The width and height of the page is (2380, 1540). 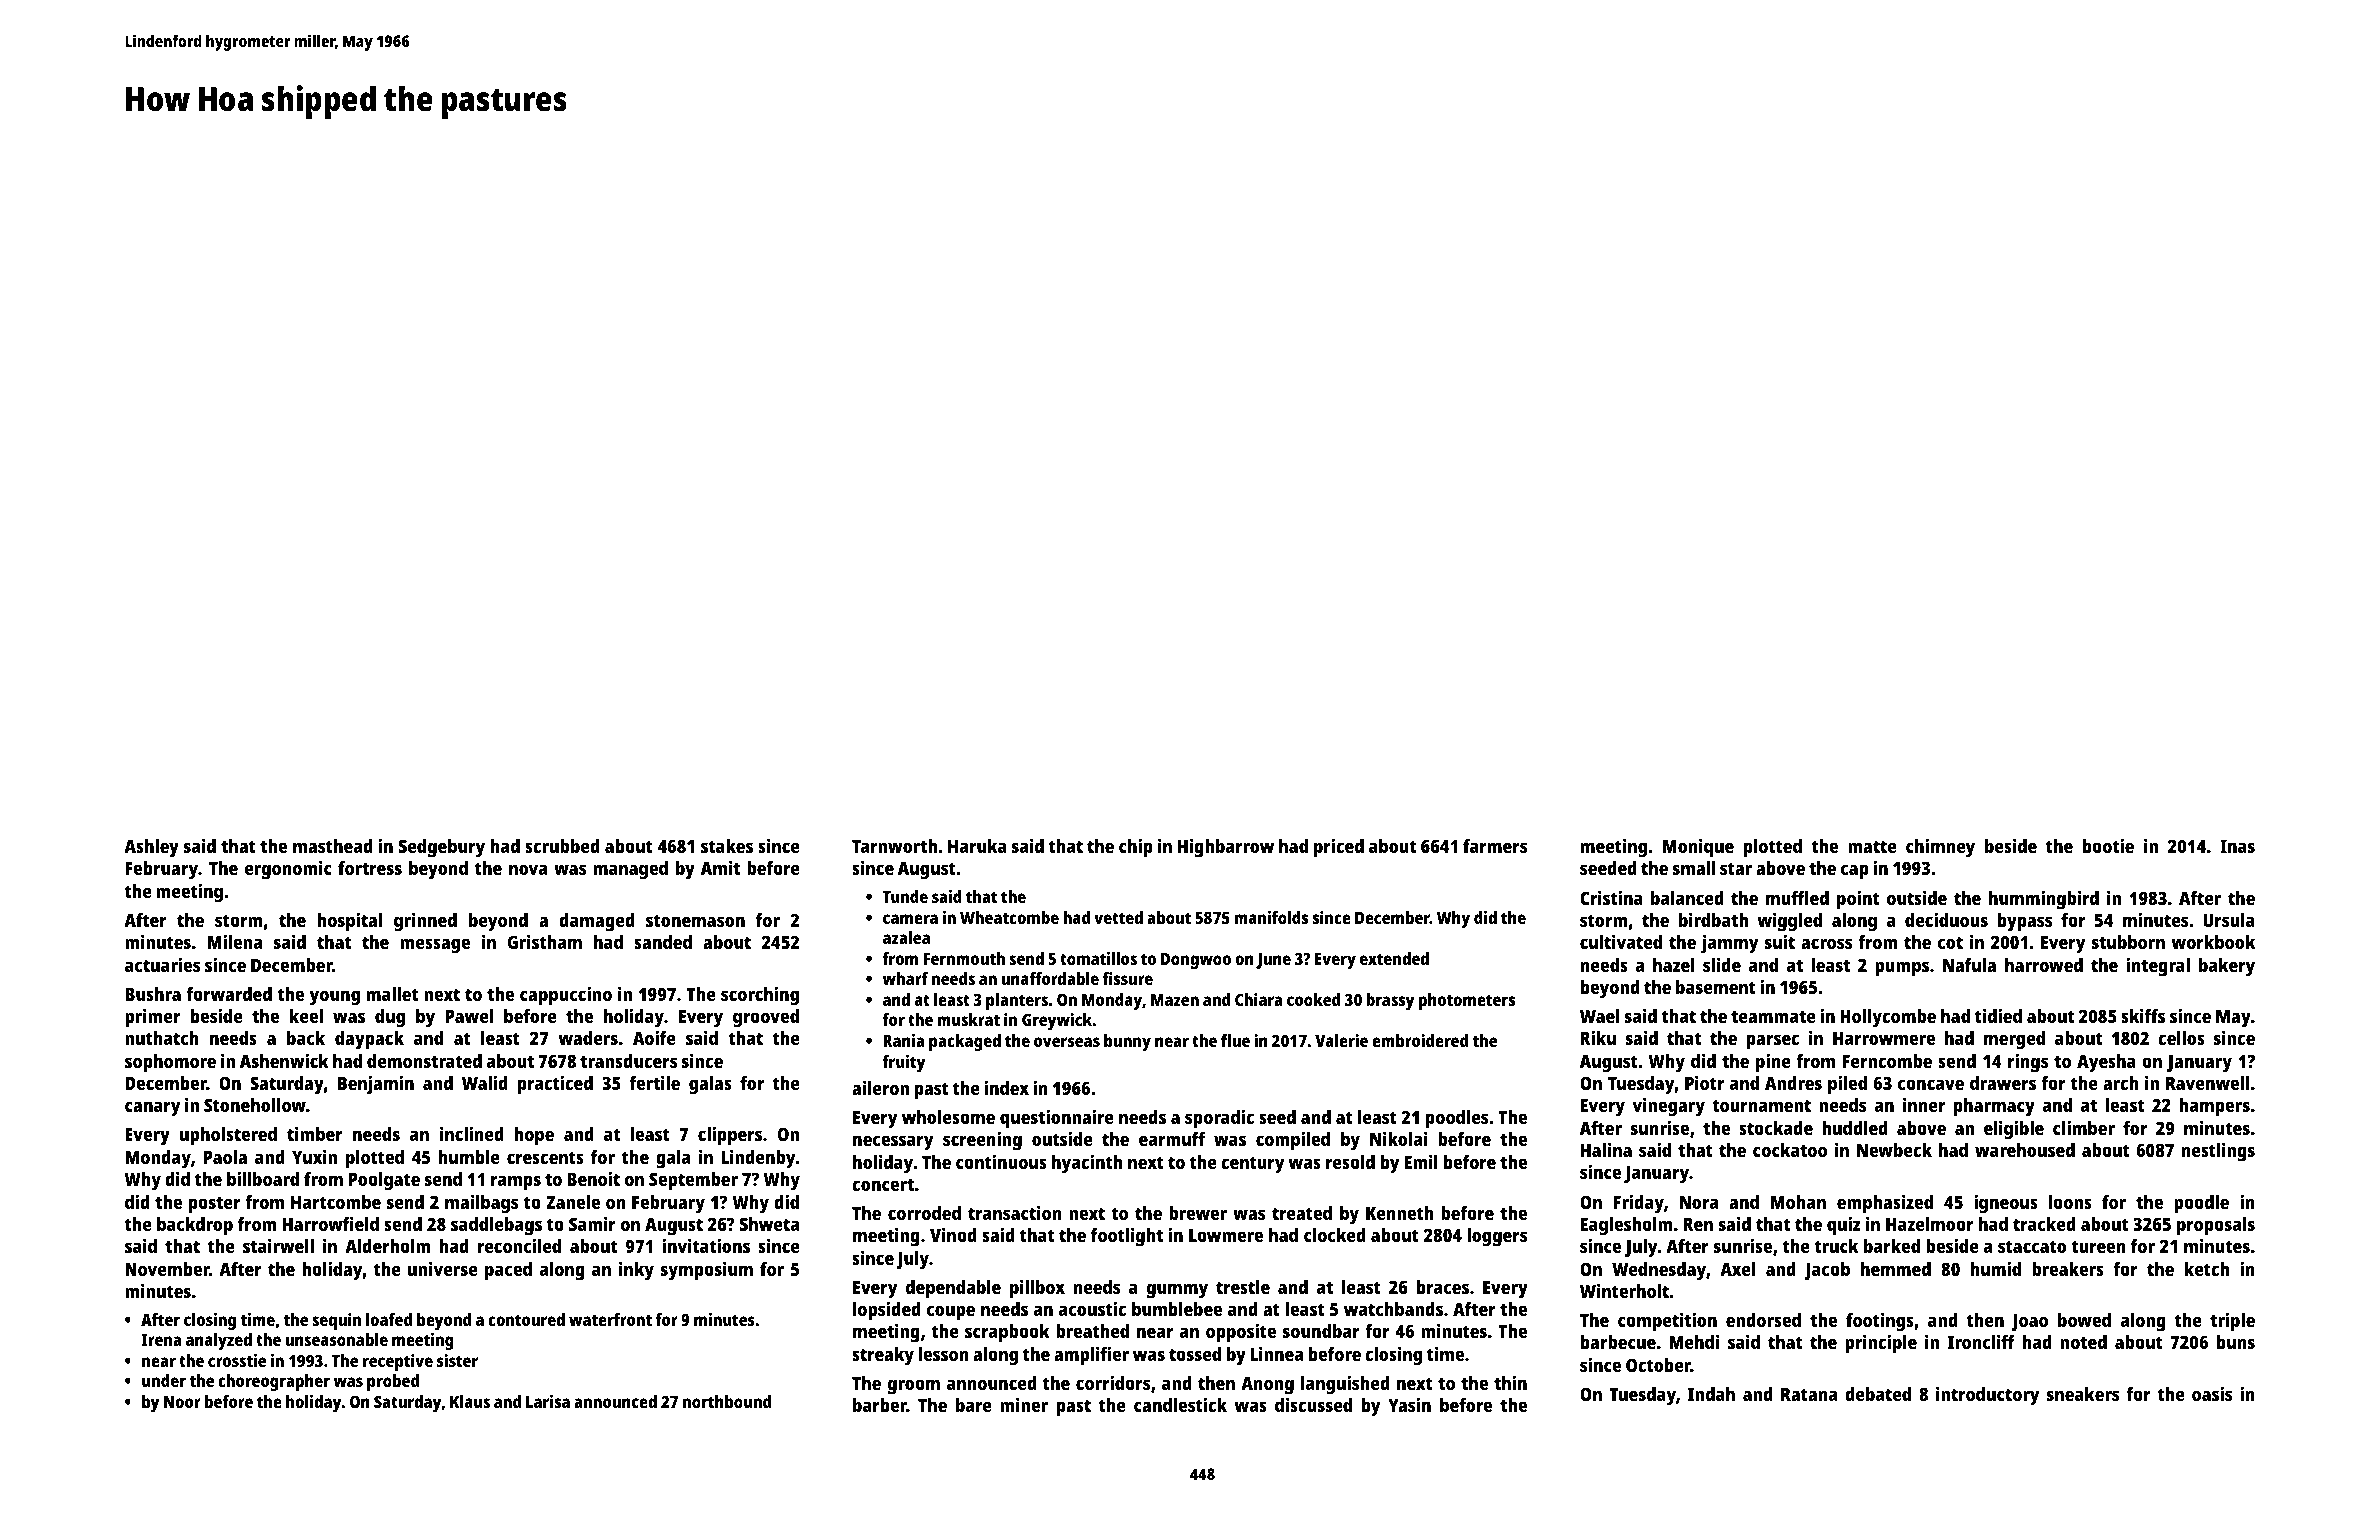 What do you see at coordinates (1658, 1365) in the page?
I see `October` at bounding box center [1658, 1365].
